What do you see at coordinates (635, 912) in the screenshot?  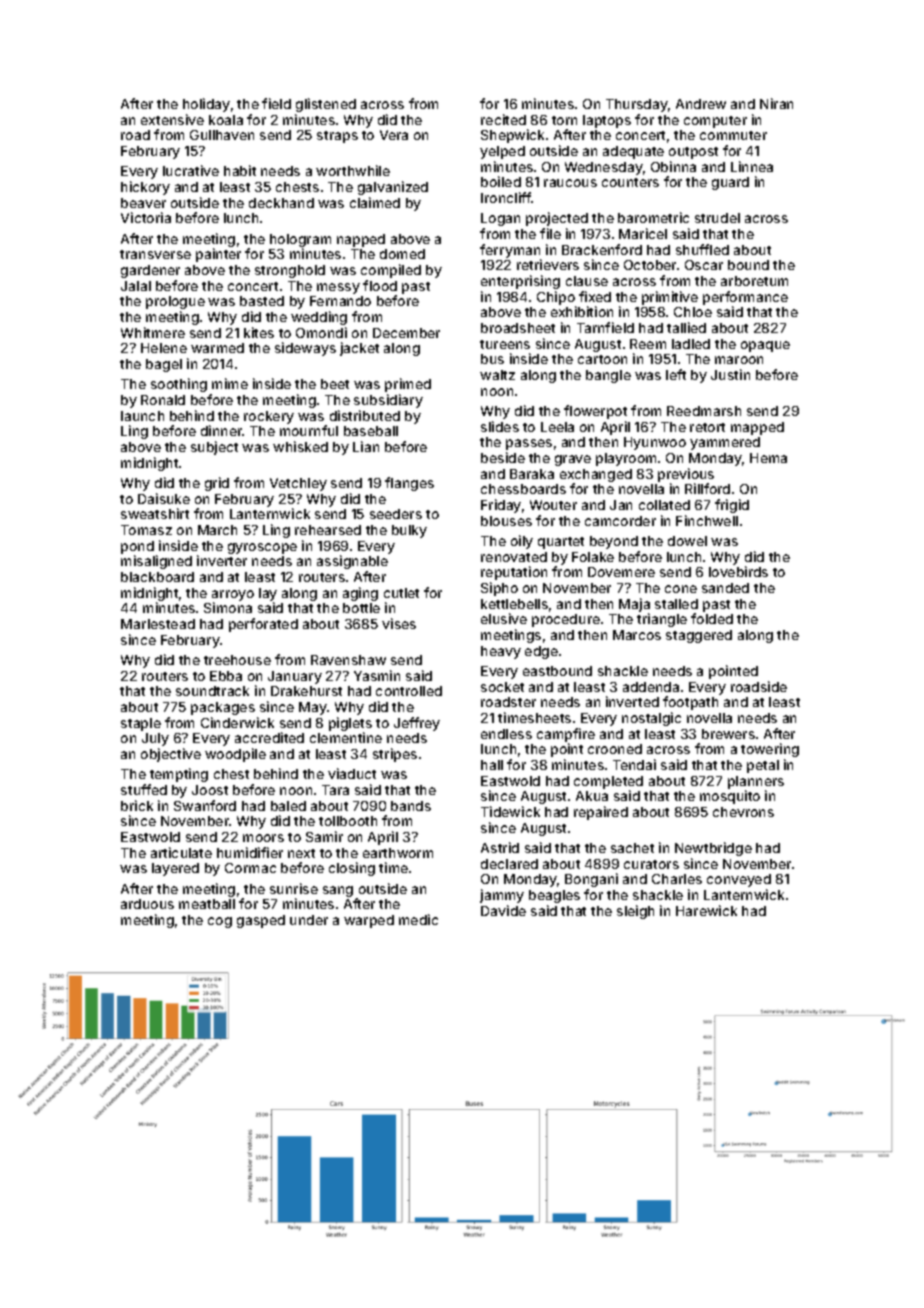 I see `sleigh` at bounding box center [635, 912].
